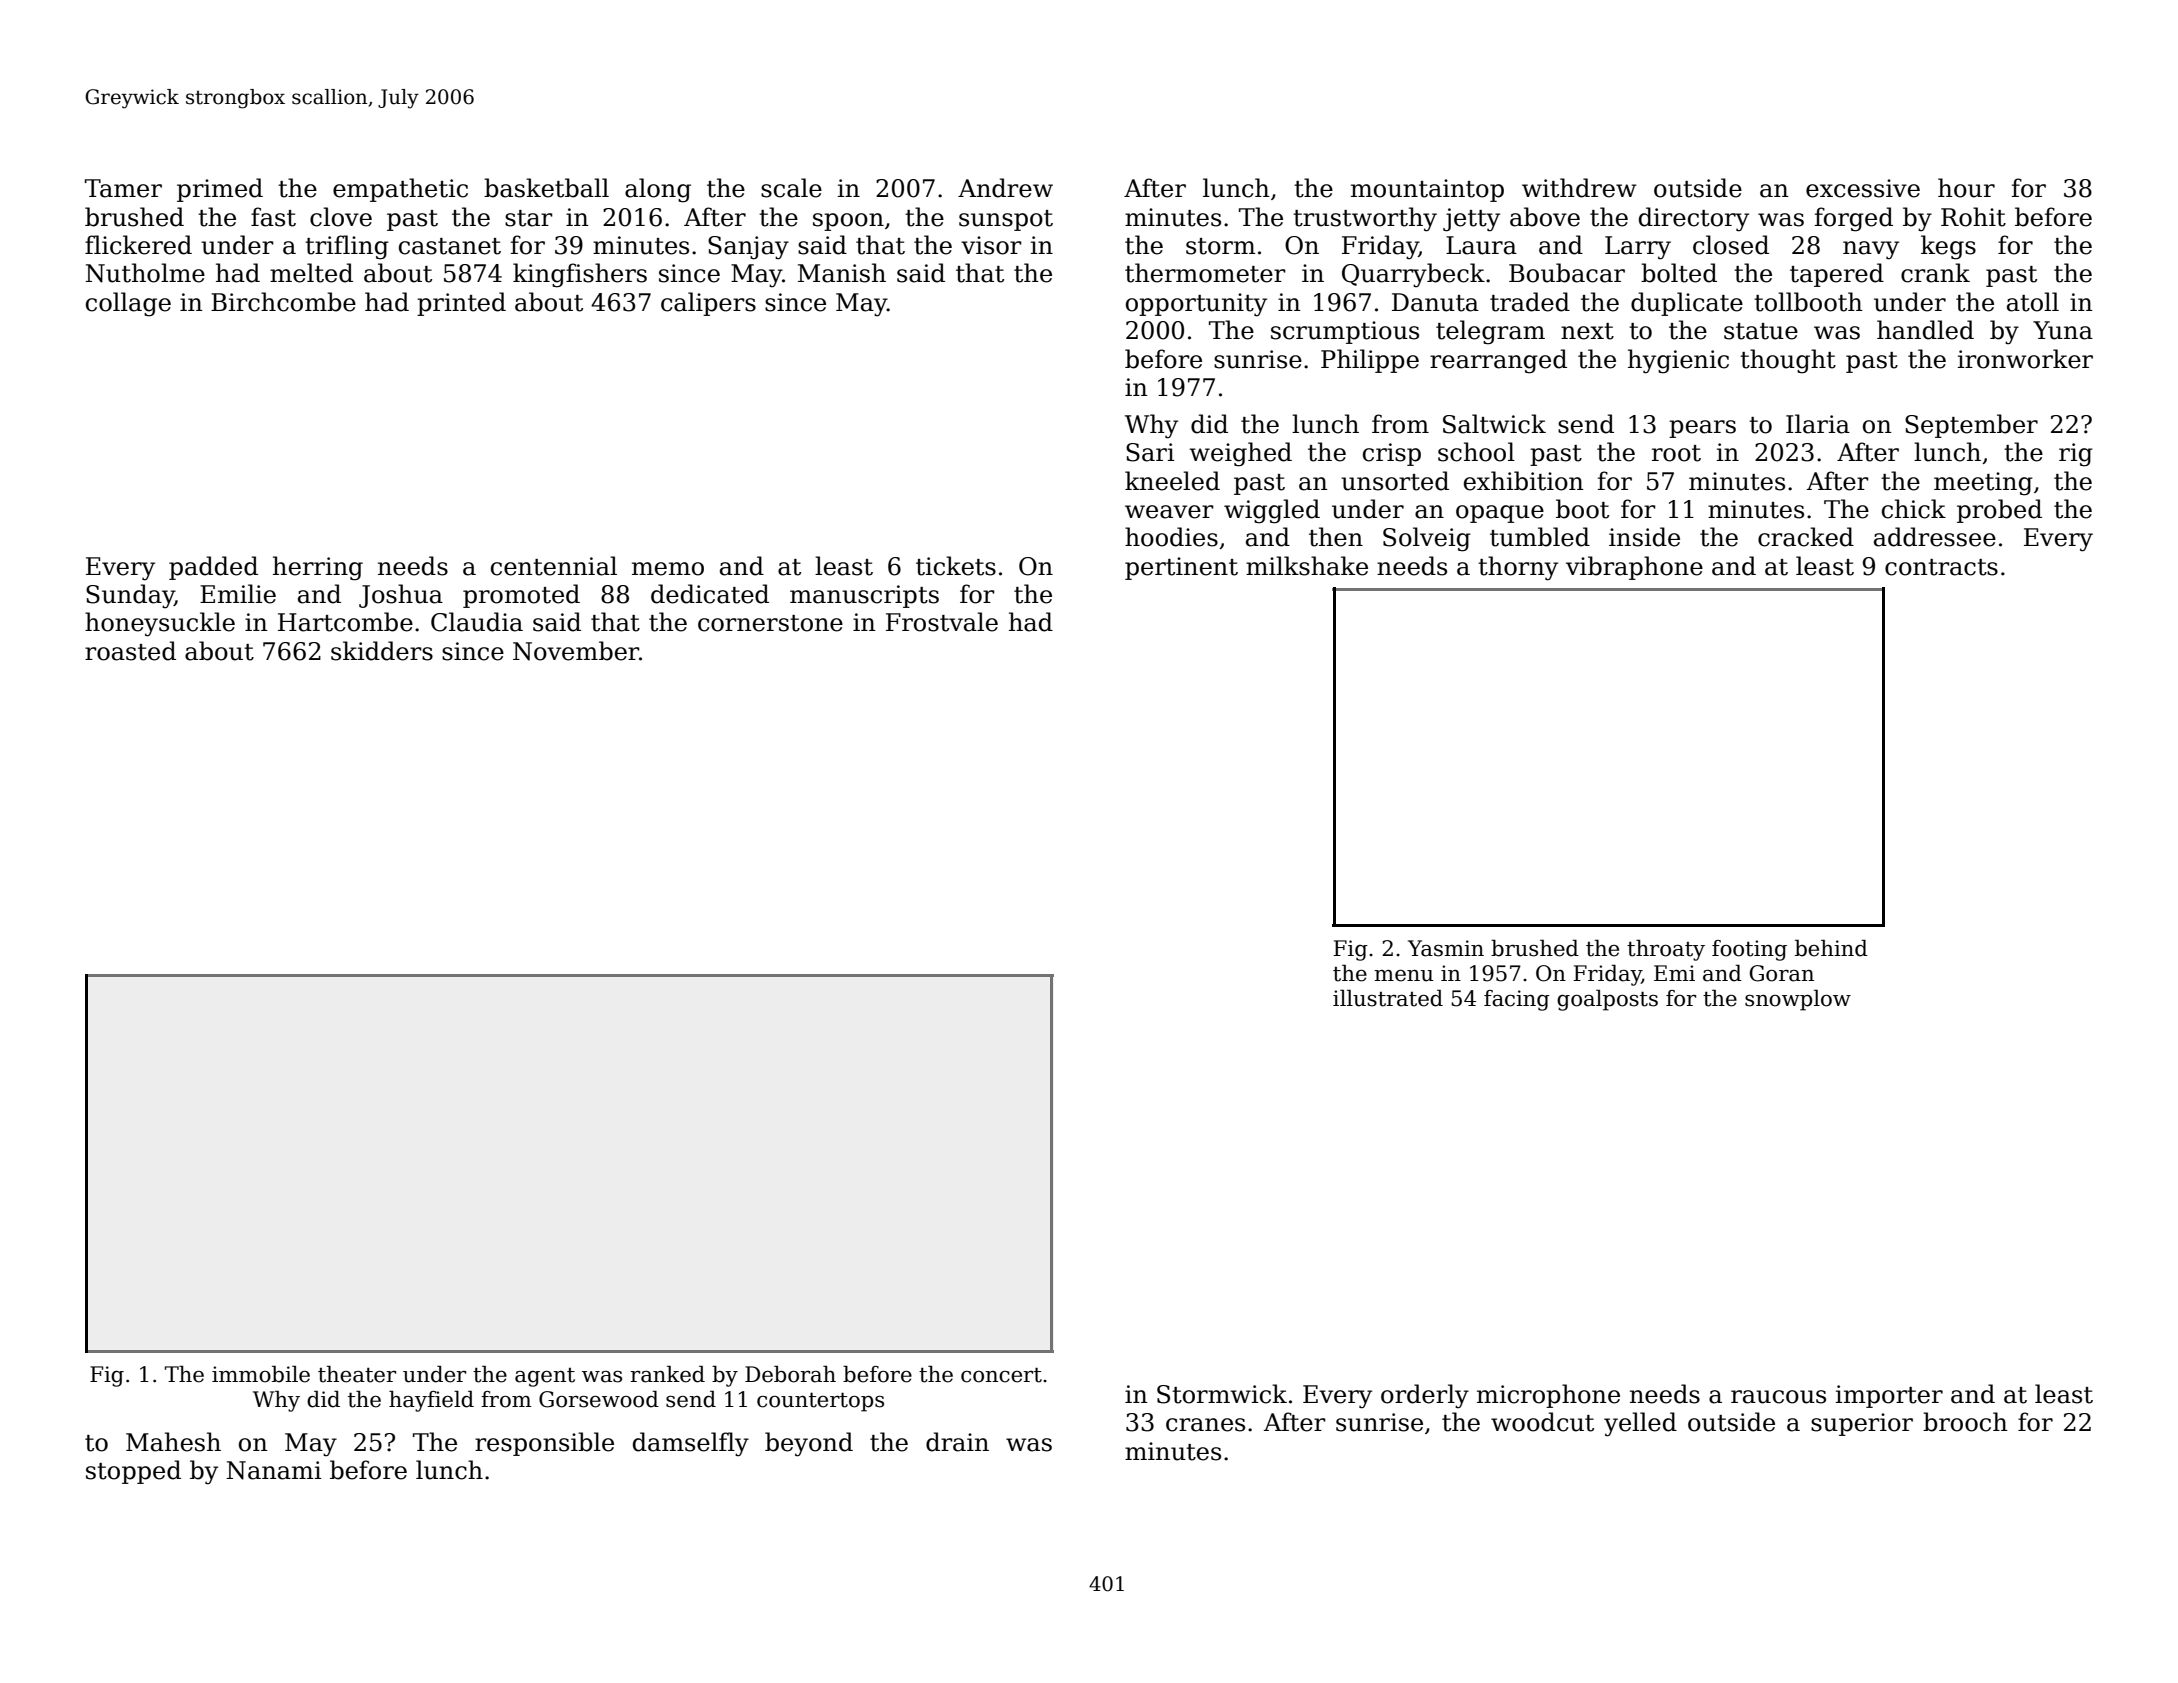  Describe the element at coordinates (546, 188) in the image. I see `basketball` at that location.
